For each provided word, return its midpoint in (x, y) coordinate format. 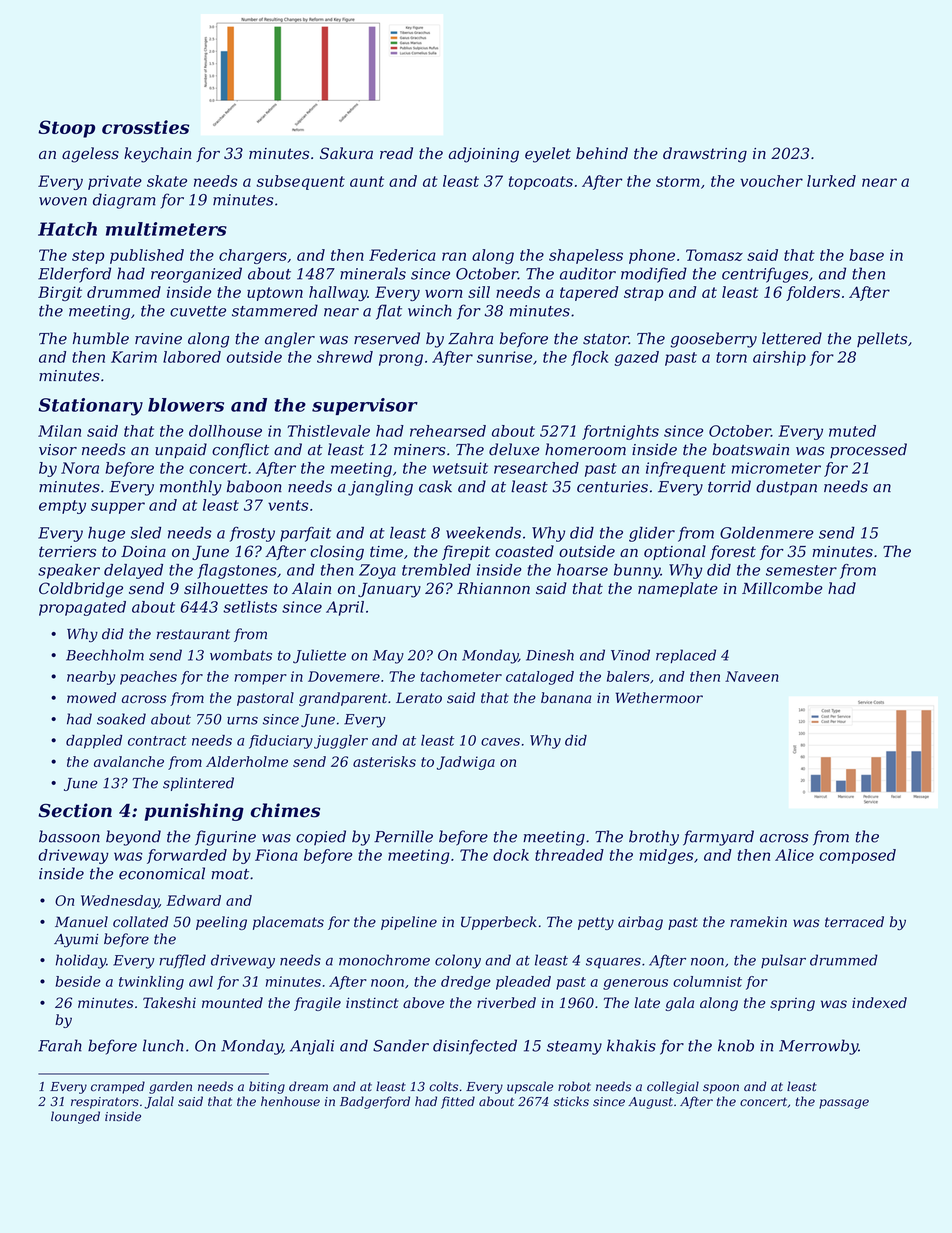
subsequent (300, 182)
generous (635, 984)
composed (857, 856)
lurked (831, 181)
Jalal (159, 1102)
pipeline (409, 923)
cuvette (198, 311)
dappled (94, 742)
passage (844, 1104)
